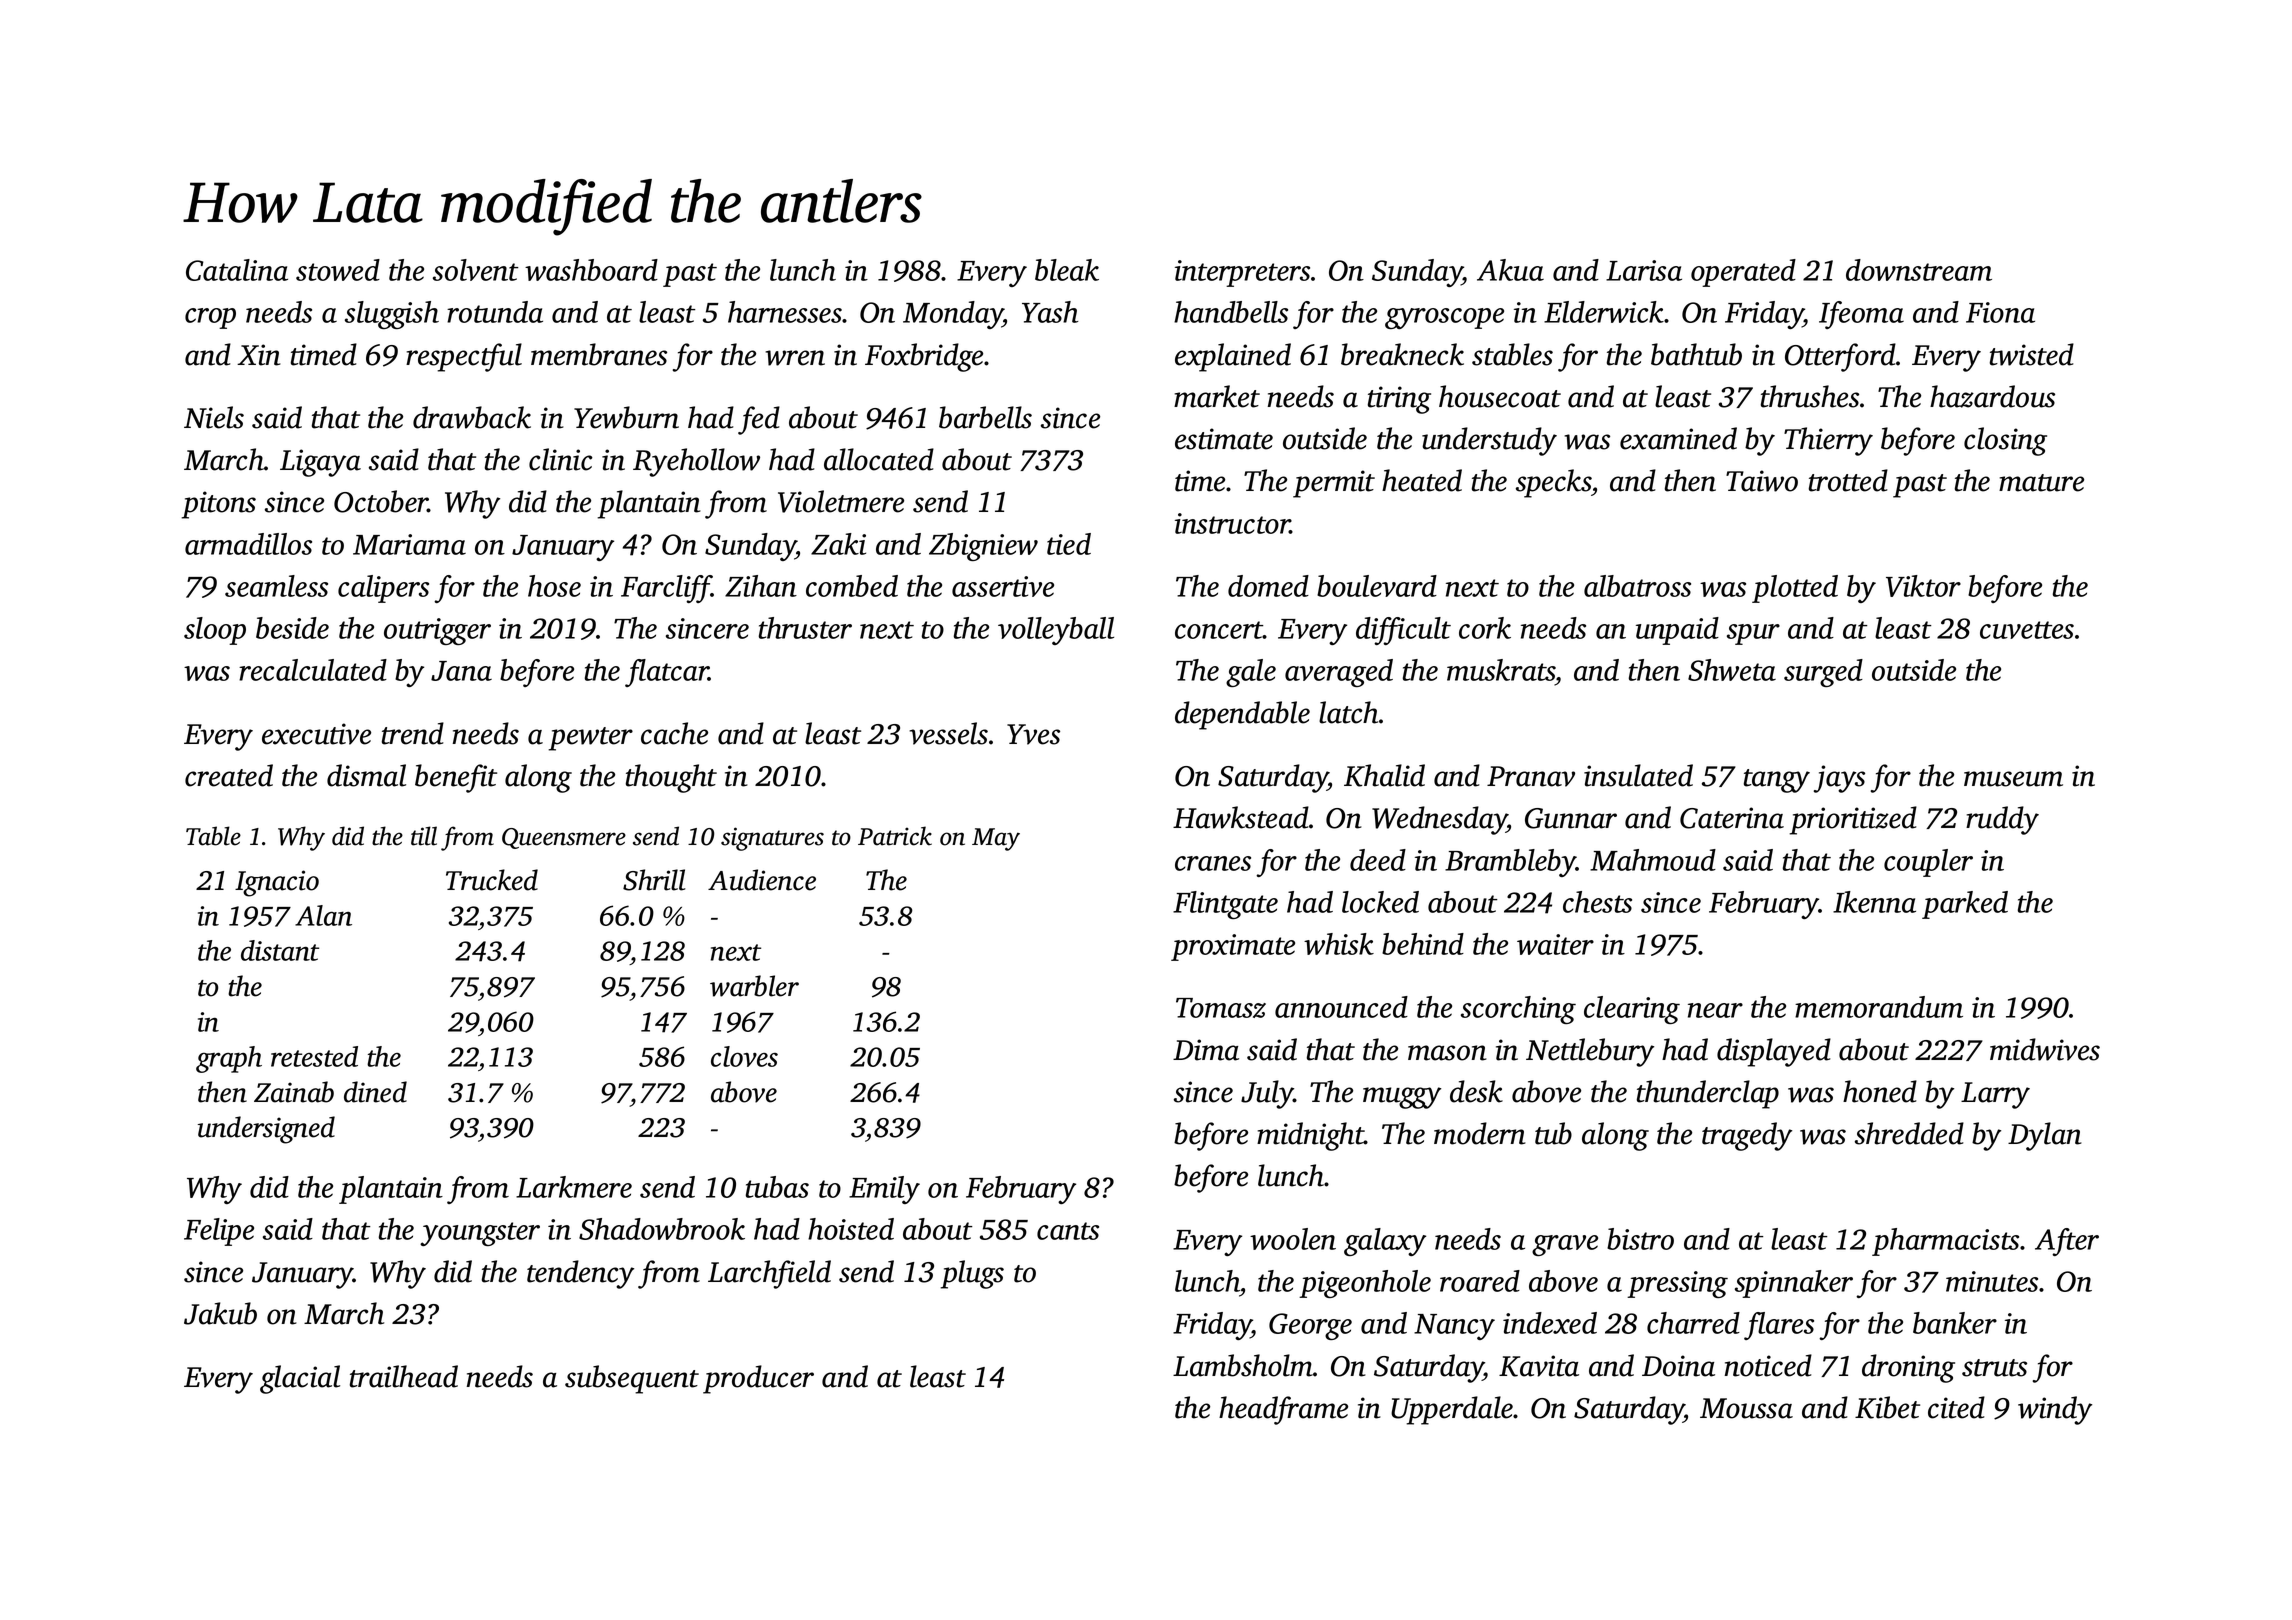  What do you see at coordinates (1310, 1326) in the document?
I see `George` at bounding box center [1310, 1326].
